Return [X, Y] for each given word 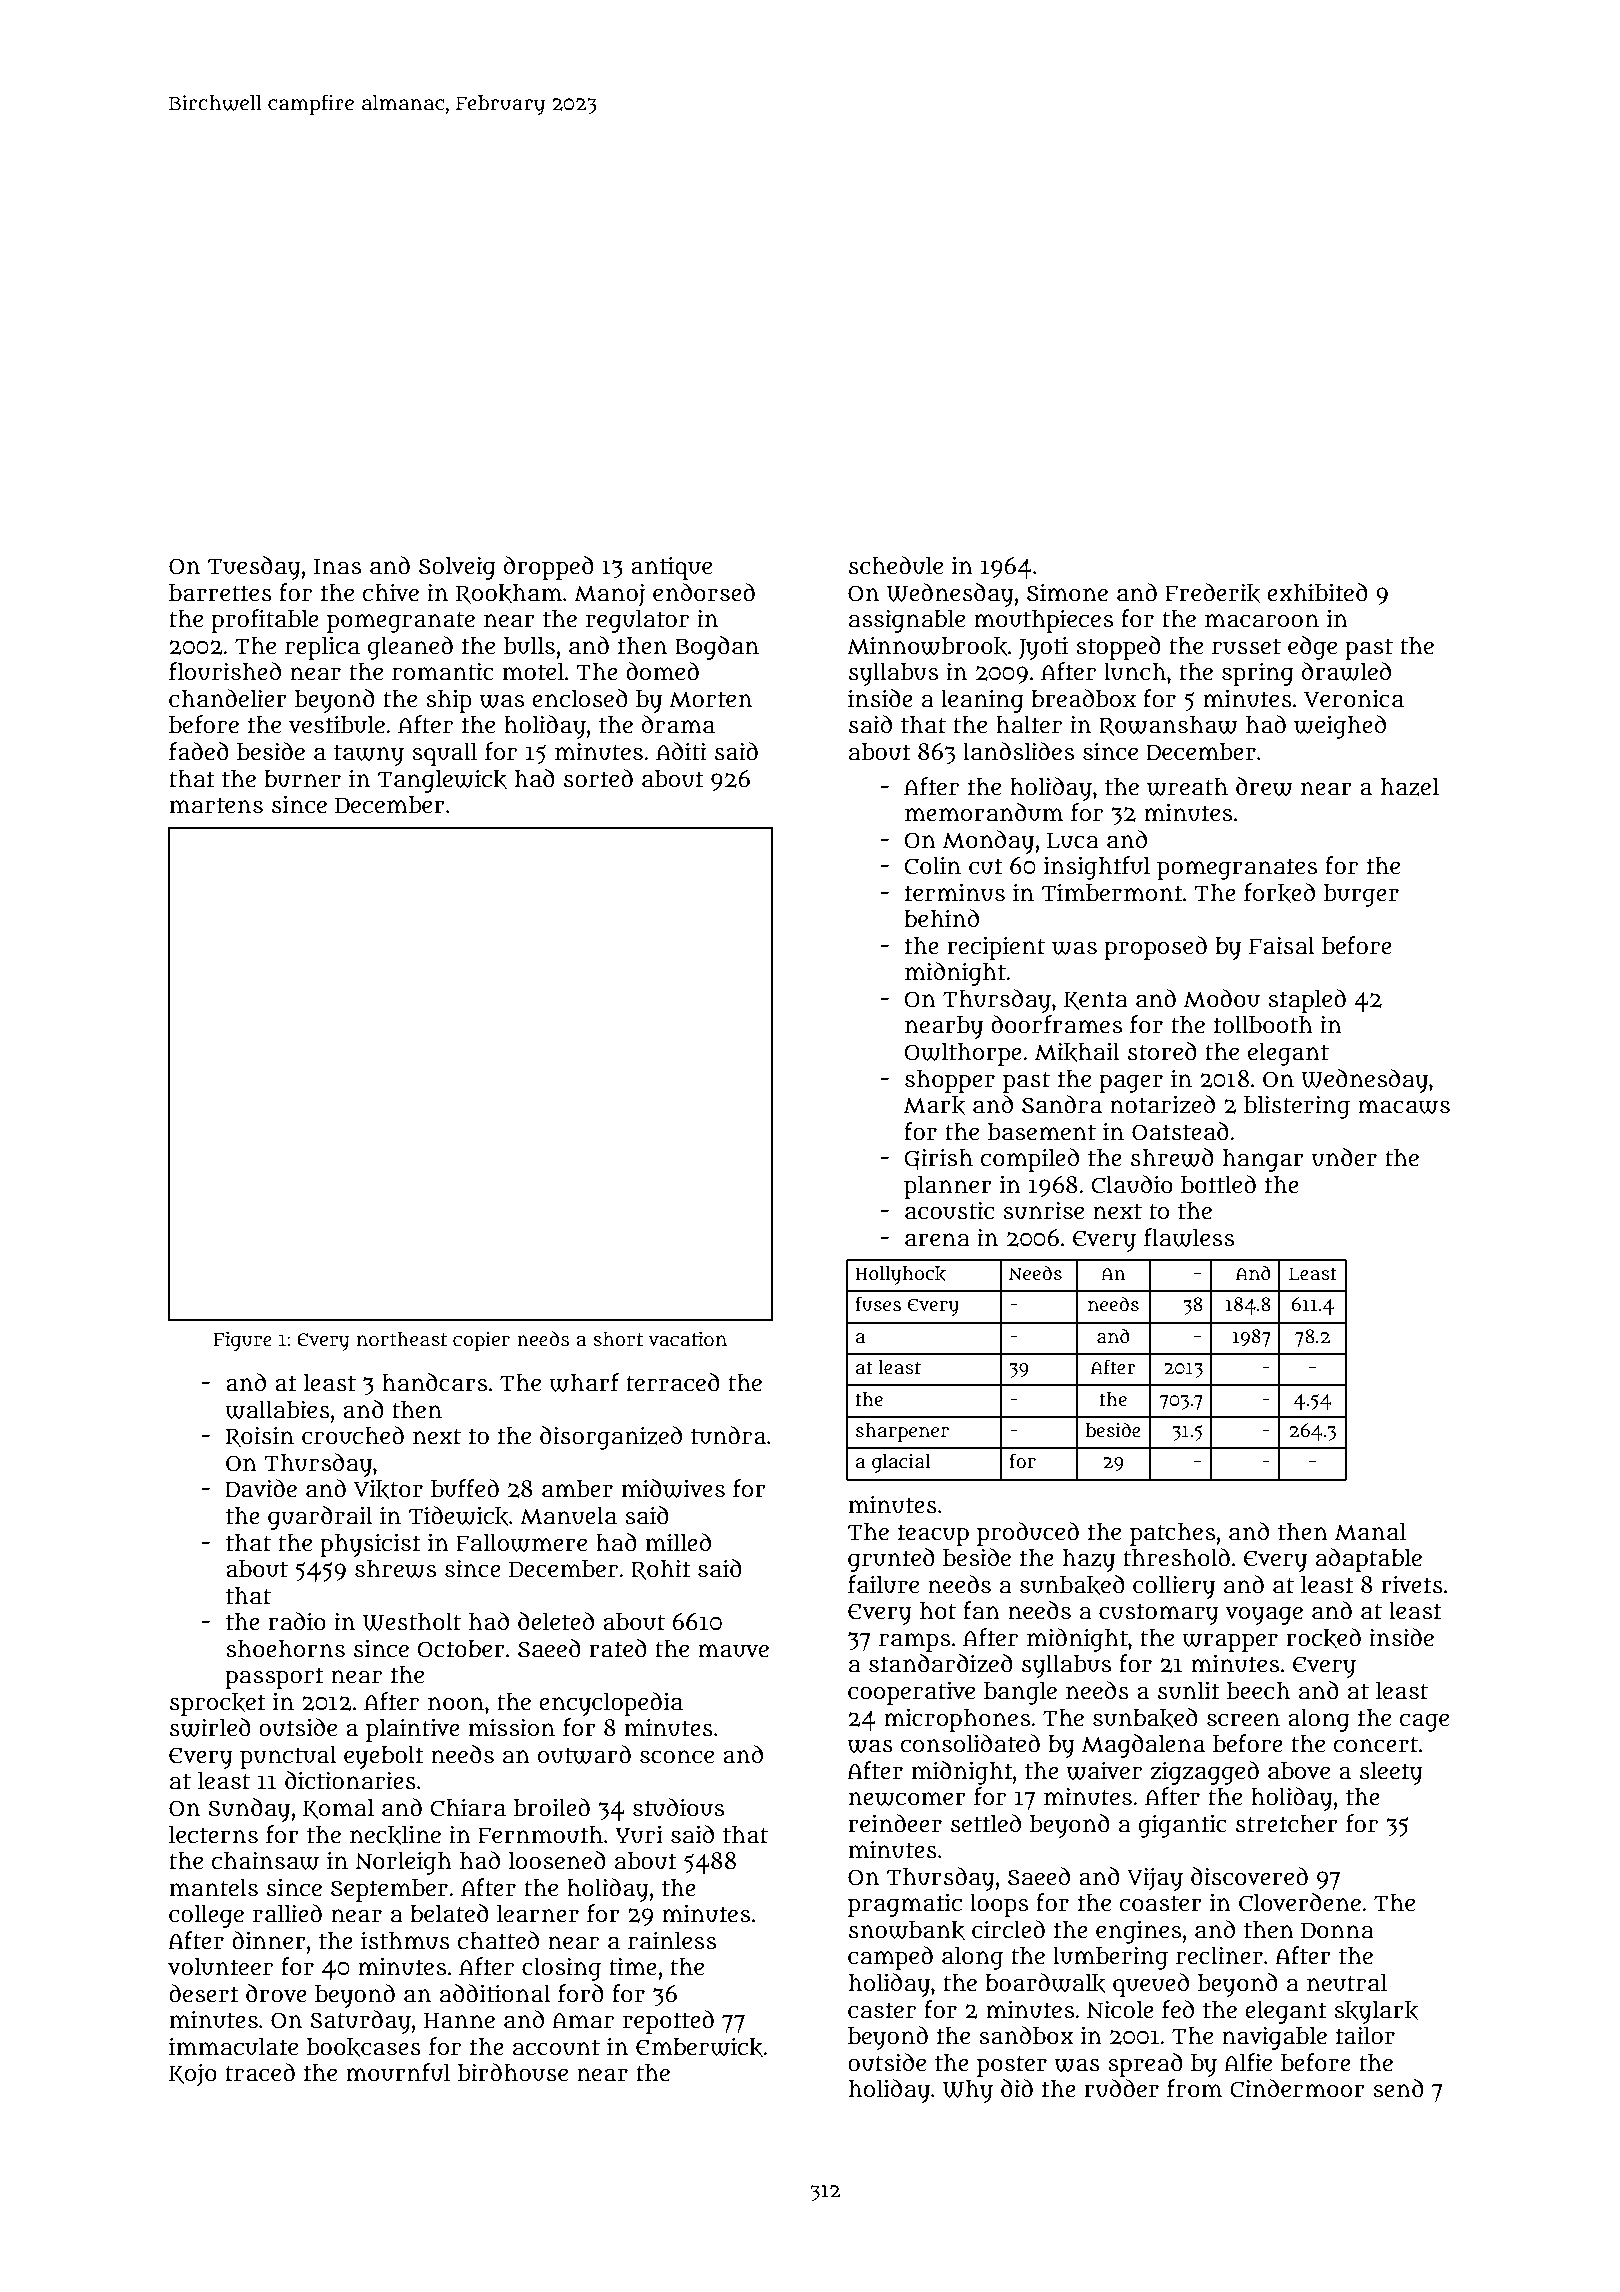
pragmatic [905, 1905]
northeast [402, 1339]
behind [941, 918]
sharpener [902, 1432]
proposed [1155, 948]
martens [216, 805]
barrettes [220, 593]
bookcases [364, 2047]
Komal [338, 1808]
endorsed [704, 592]
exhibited [1317, 592]
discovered [1249, 1876]
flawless [1189, 1237]
